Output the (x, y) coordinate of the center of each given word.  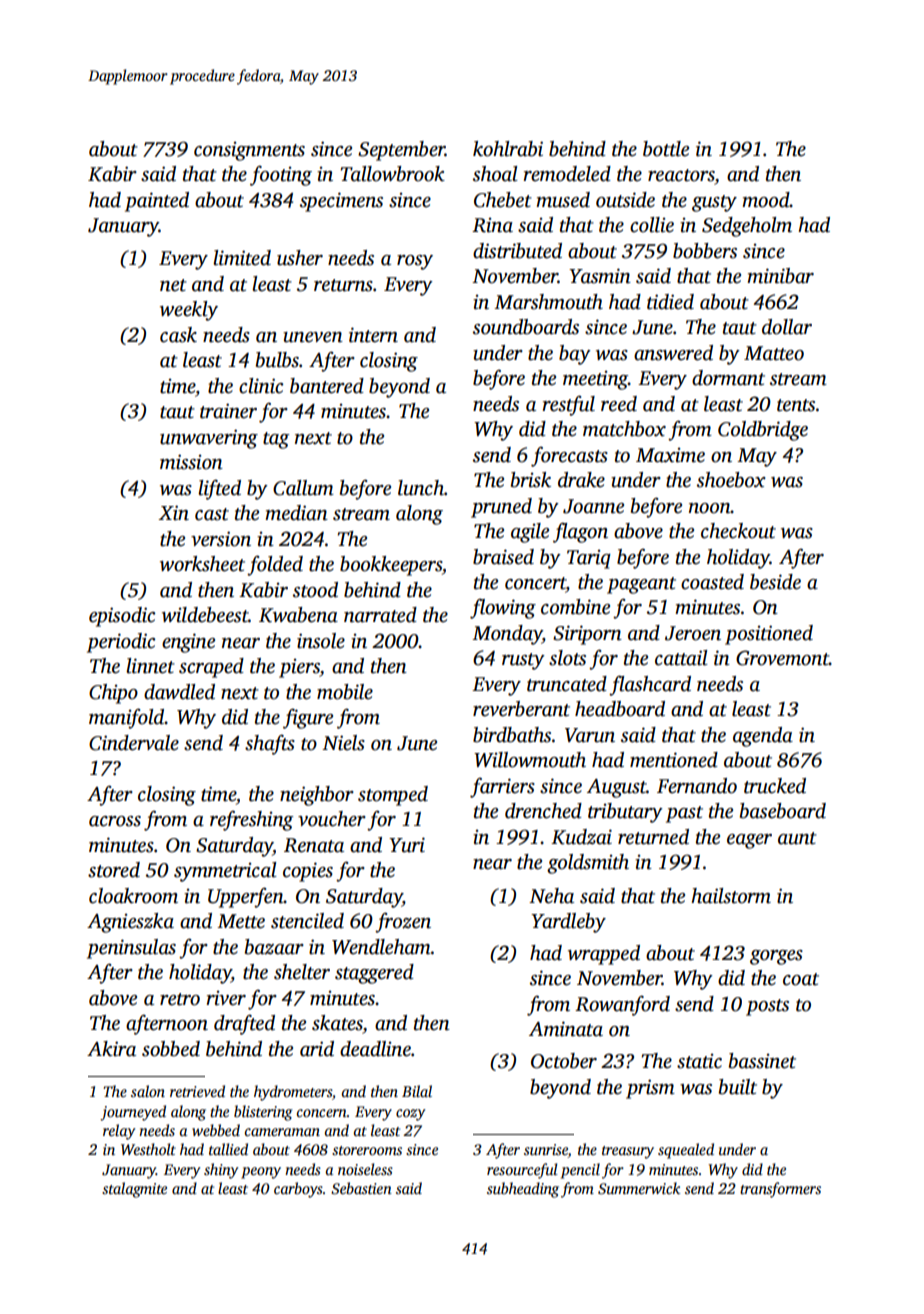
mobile (345, 692)
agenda (763, 737)
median (296, 513)
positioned (769, 635)
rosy (415, 262)
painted (157, 202)
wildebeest (205, 615)
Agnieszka (130, 923)
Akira (111, 1049)
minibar (780, 276)
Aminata (566, 1029)
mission (191, 462)
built (738, 1087)
